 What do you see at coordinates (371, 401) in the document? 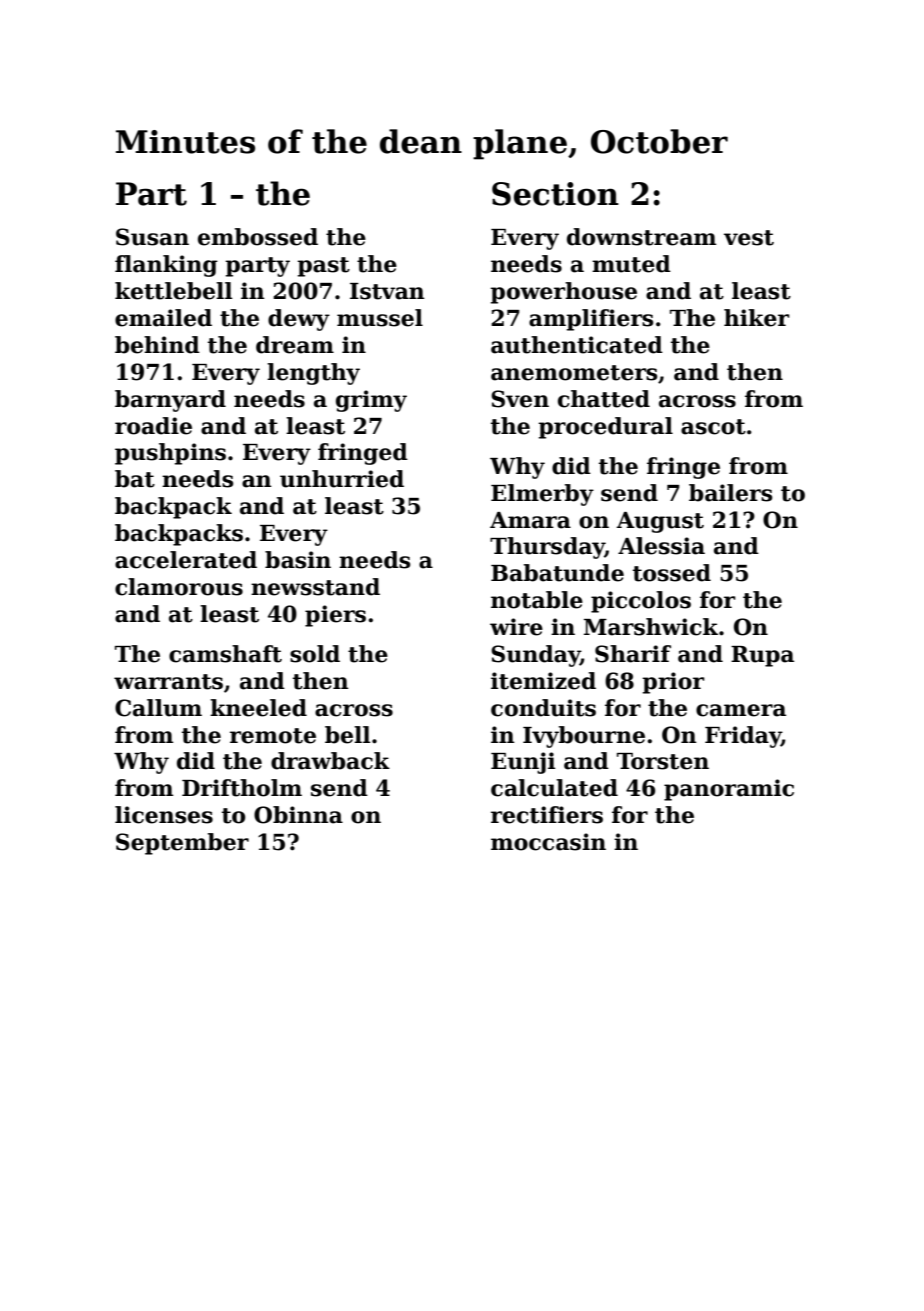
I see `grimy` at bounding box center [371, 401].
